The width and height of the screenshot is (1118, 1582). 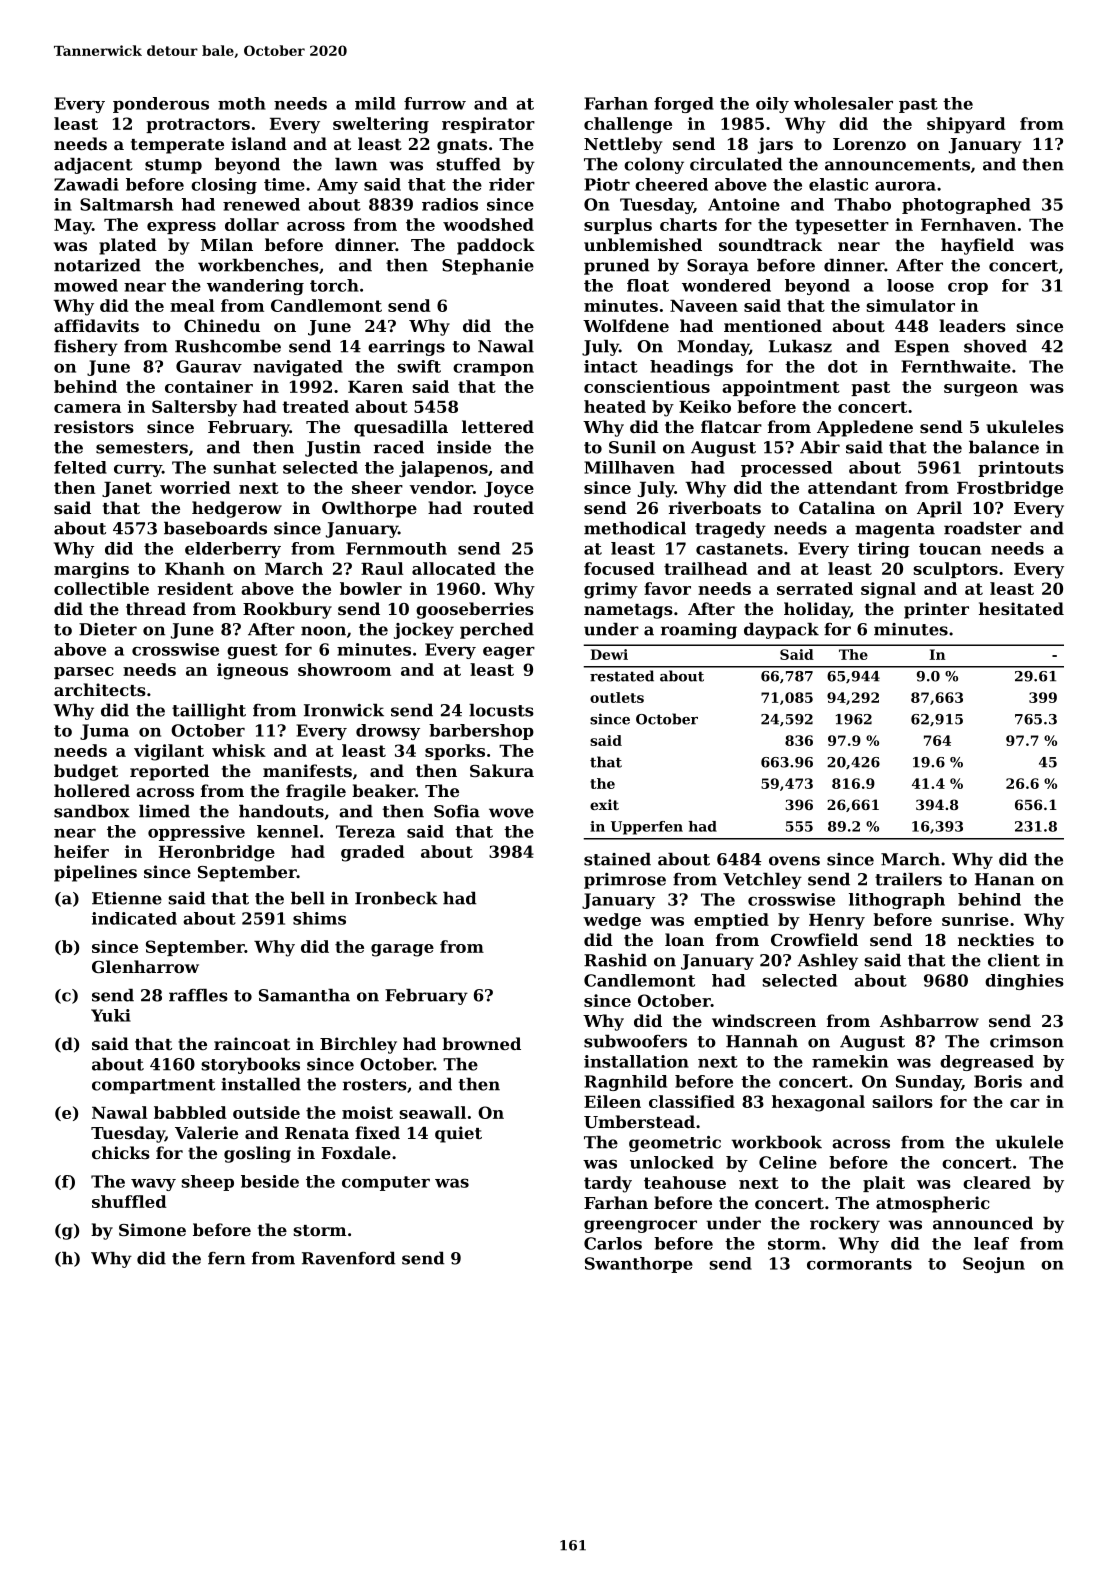 What do you see at coordinates (929, 1020) in the screenshot?
I see `Ashbarrow` at bounding box center [929, 1020].
